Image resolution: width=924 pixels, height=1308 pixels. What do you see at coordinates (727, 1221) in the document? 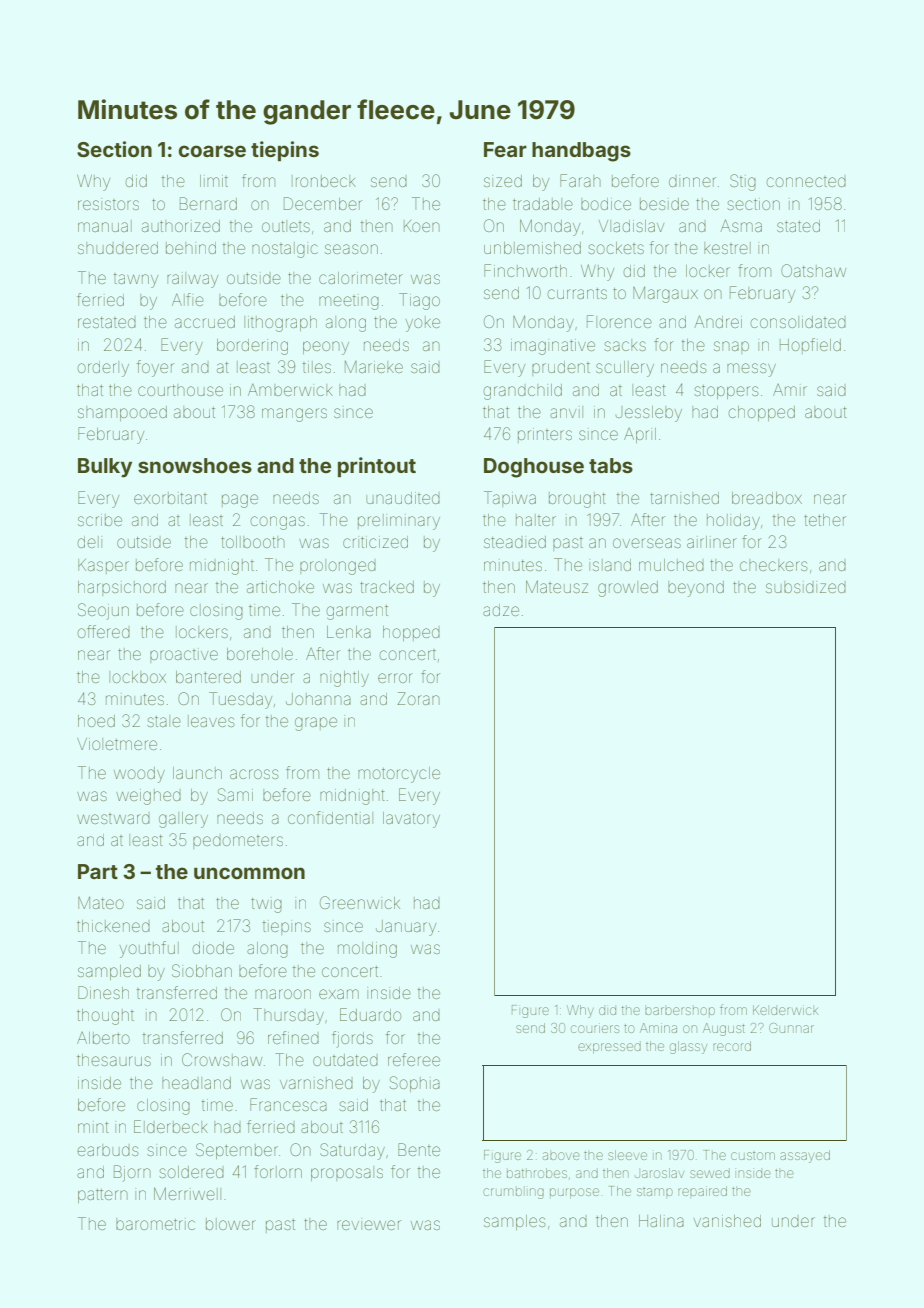
I see `vanished` at bounding box center [727, 1221].
